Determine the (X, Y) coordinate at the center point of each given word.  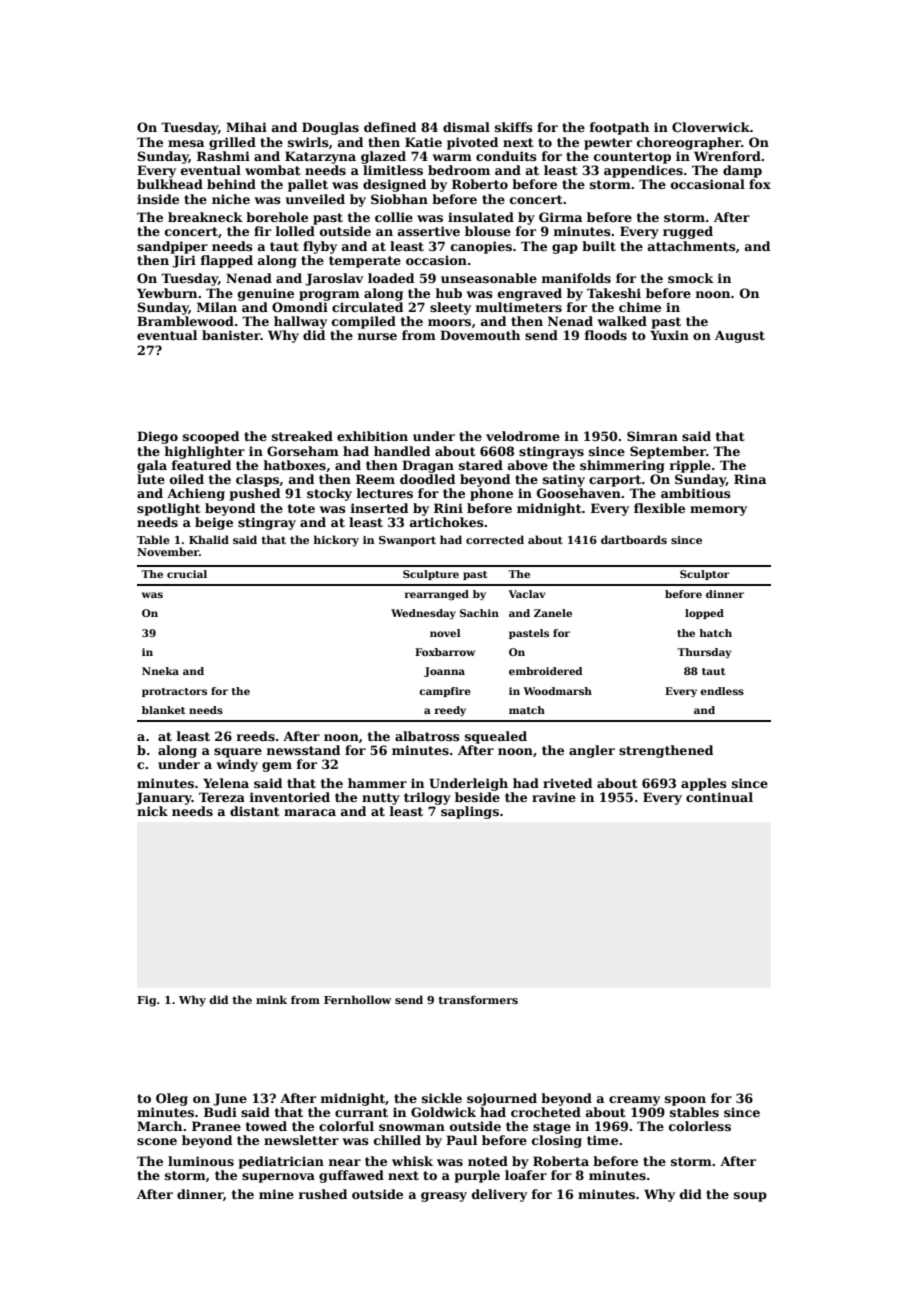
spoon (685, 1101)
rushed (323, 1194)
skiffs (514, 127)
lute (151, 479)
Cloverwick (711, 127)
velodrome (523, 436)
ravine (554, 797)
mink (271, 999)
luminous (201, 1161)
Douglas (330, 128)
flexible (659, 508)
